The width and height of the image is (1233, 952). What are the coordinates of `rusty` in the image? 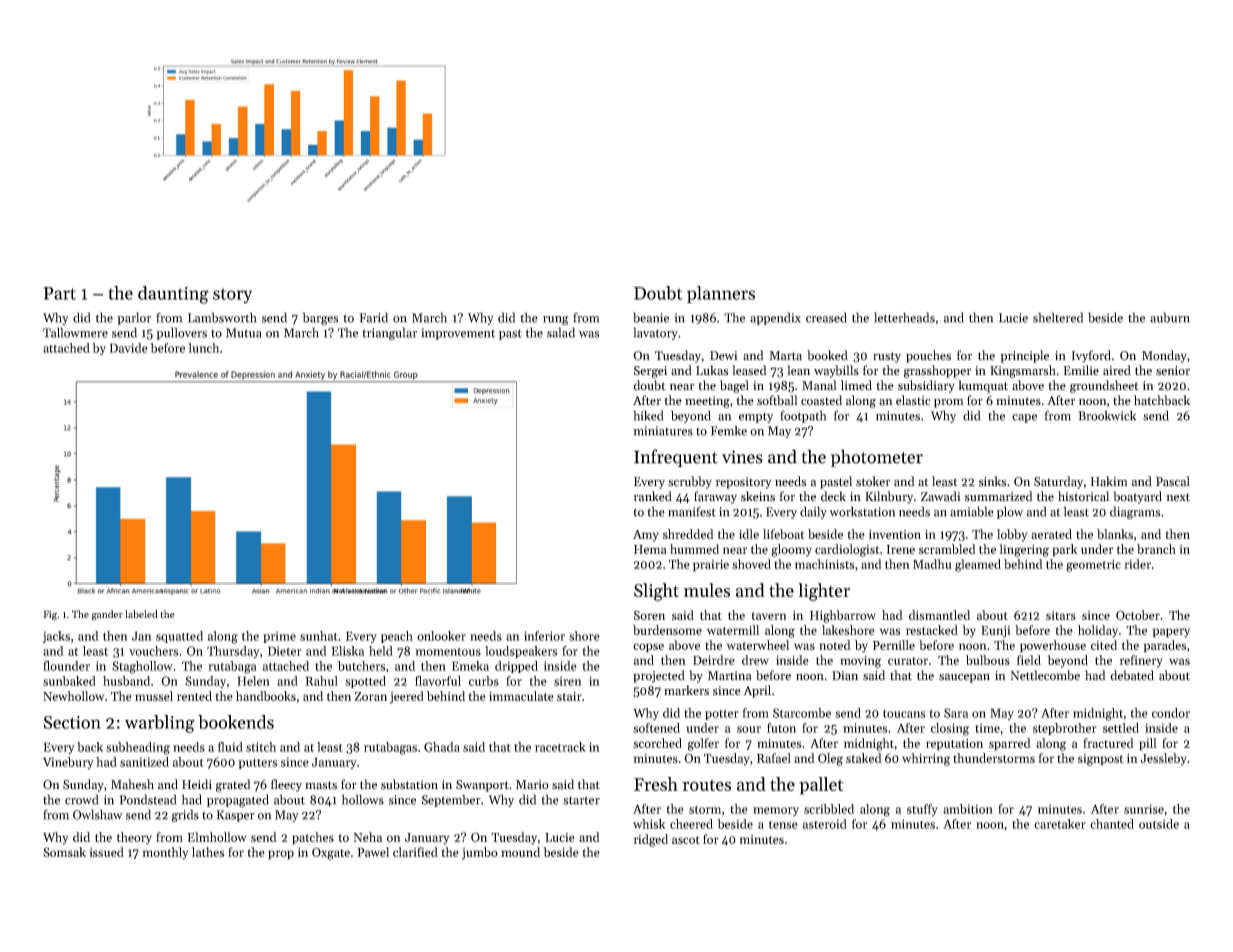 It's located at (887, 357).
